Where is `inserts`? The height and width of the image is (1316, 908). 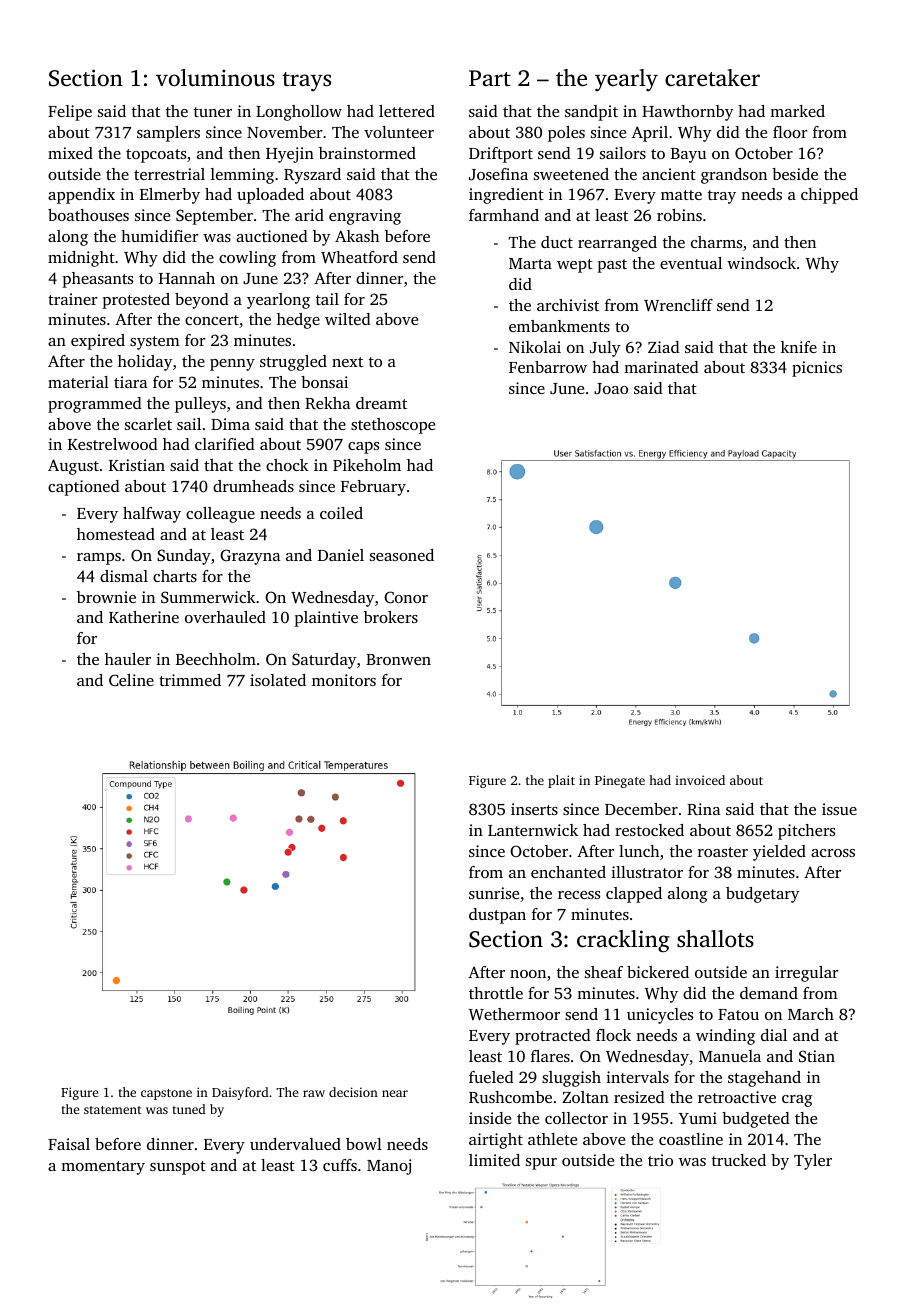
inserts is located at coordinates (534, 809).
